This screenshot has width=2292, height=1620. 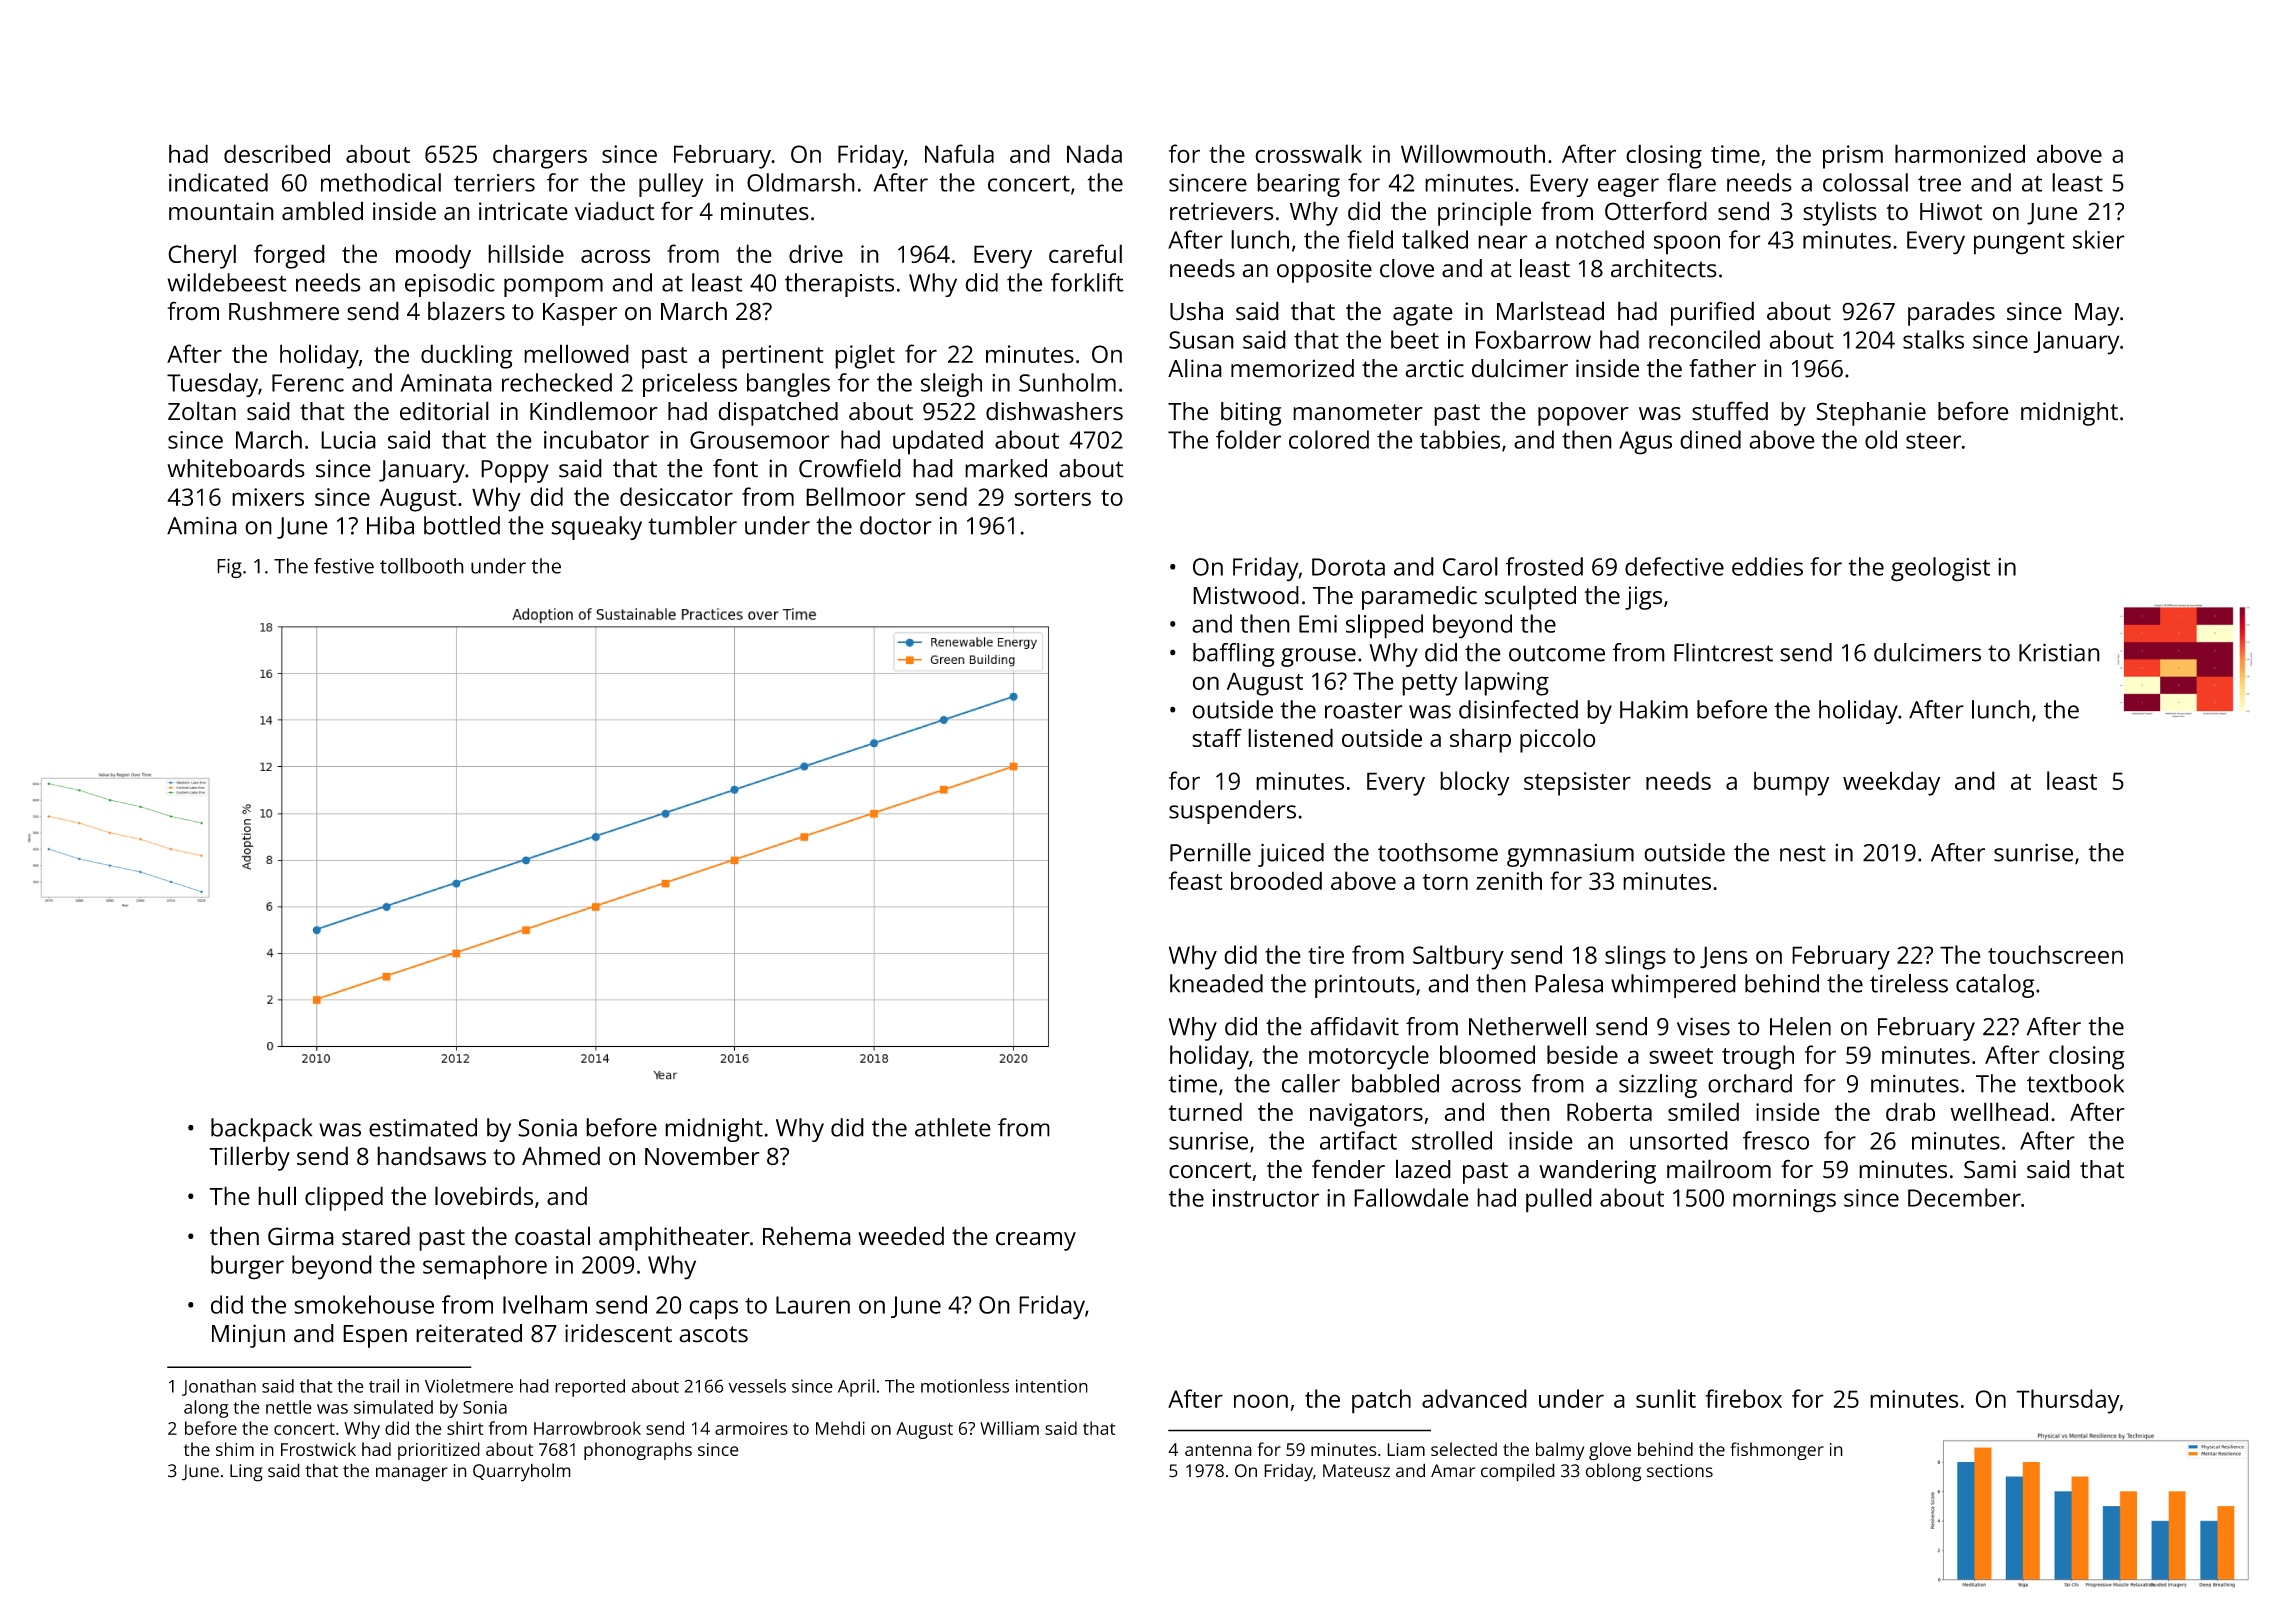 What do you see at coordinates (618, 1333) in the screenshot?
I see `iridescent` at bounding box center [618, 1333].
